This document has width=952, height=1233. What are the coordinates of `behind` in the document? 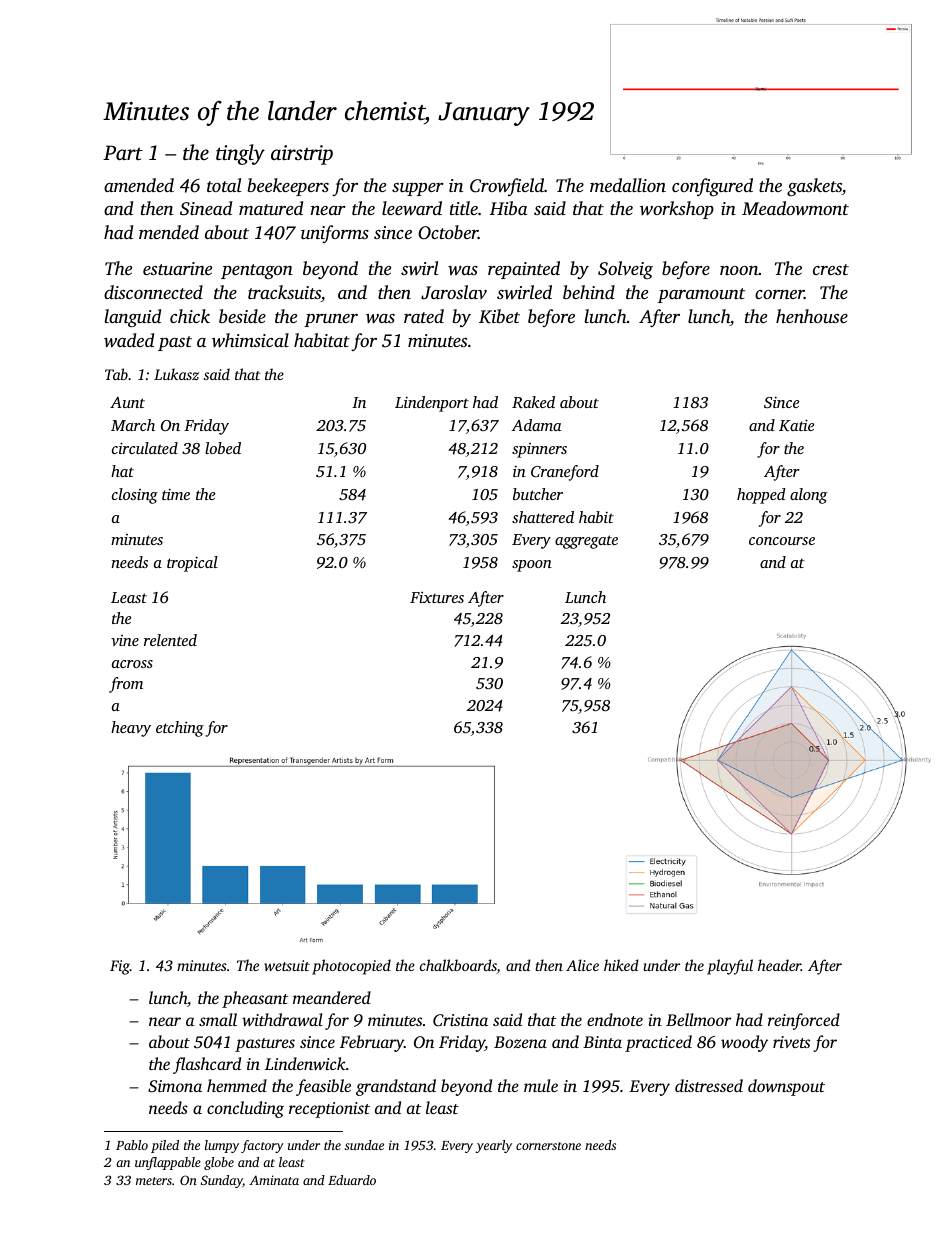 It's located at (589, 292).
